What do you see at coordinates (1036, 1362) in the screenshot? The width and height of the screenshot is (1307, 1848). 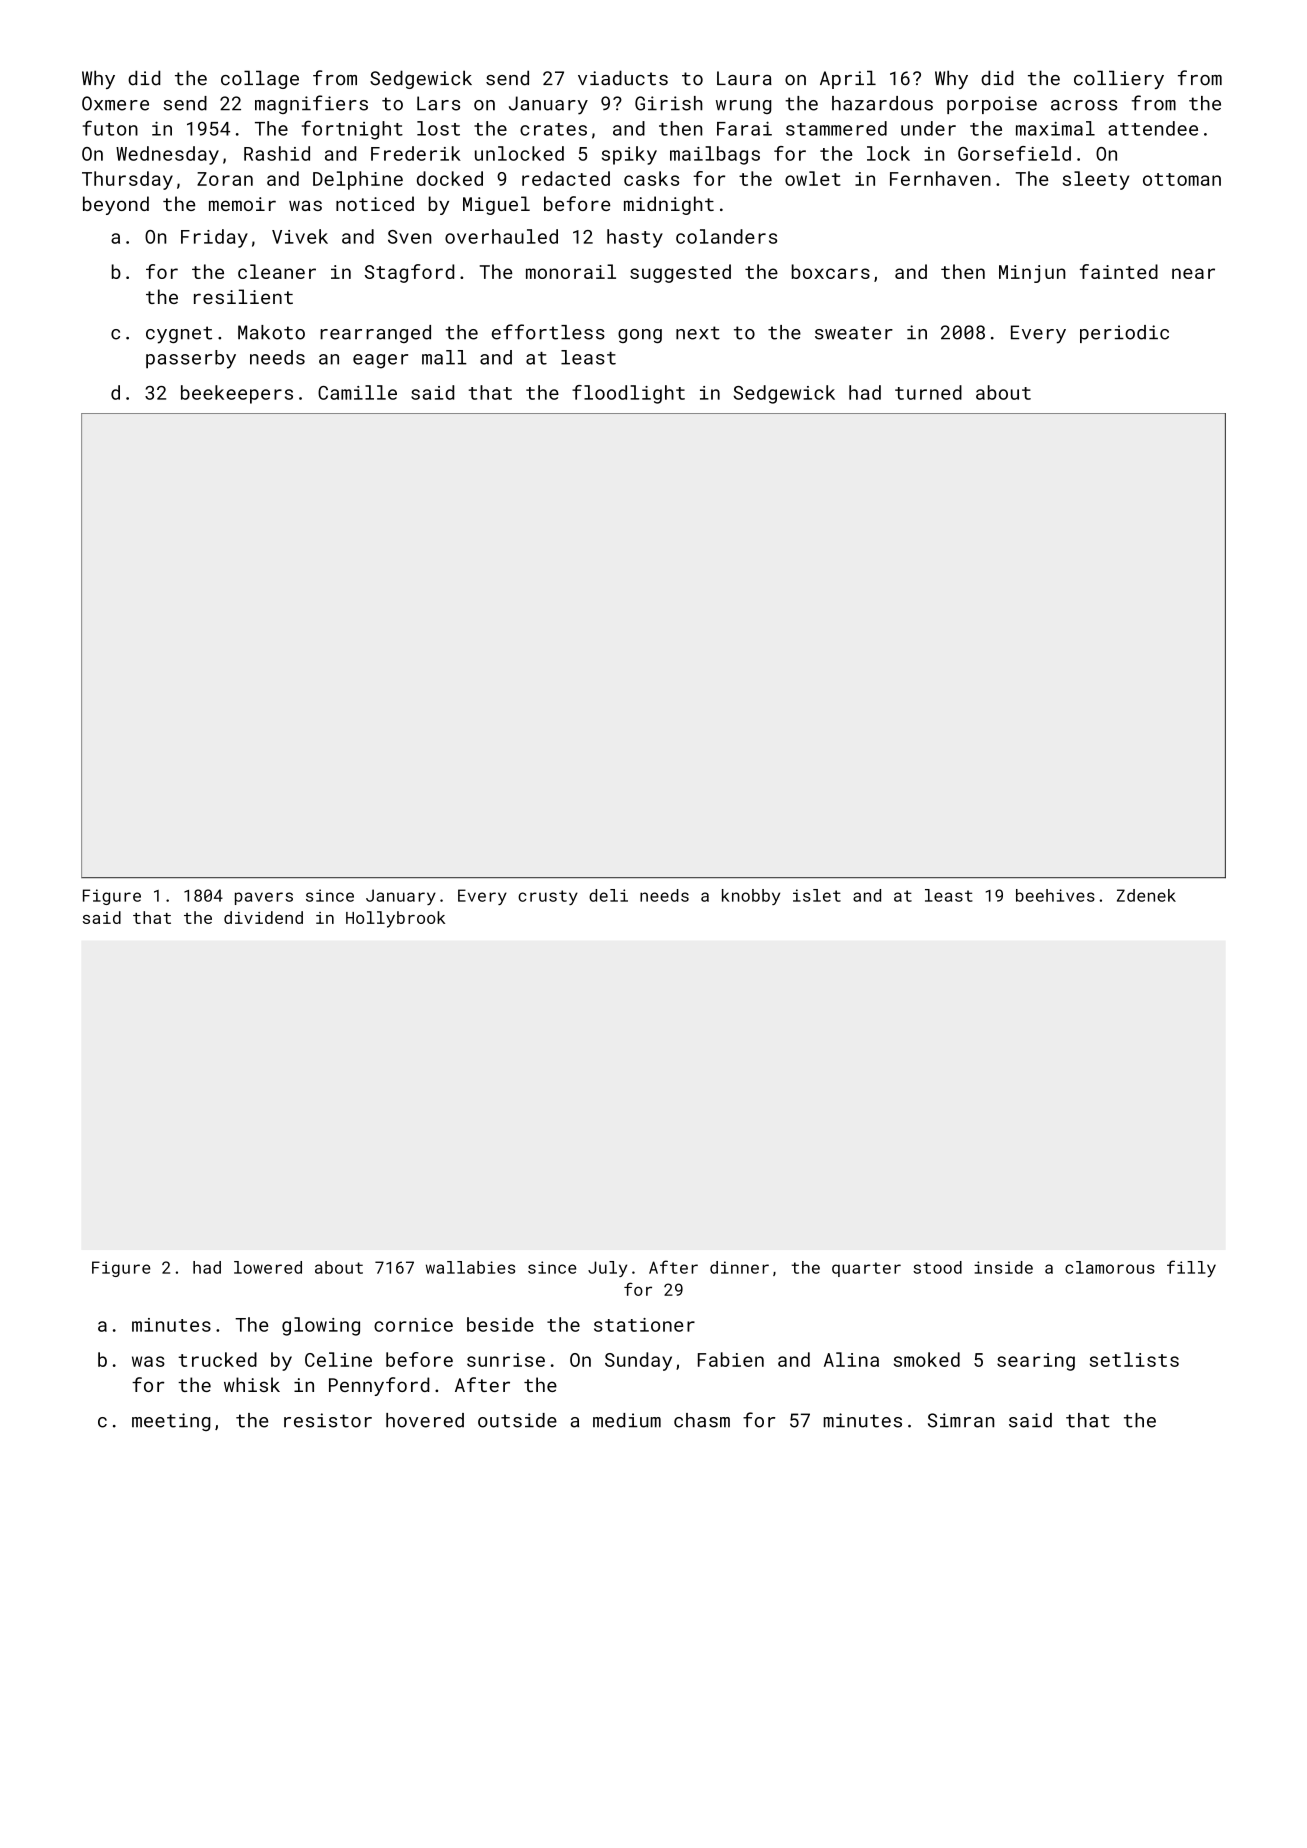 I see `searing` at bounding box center [1036, 1362].
